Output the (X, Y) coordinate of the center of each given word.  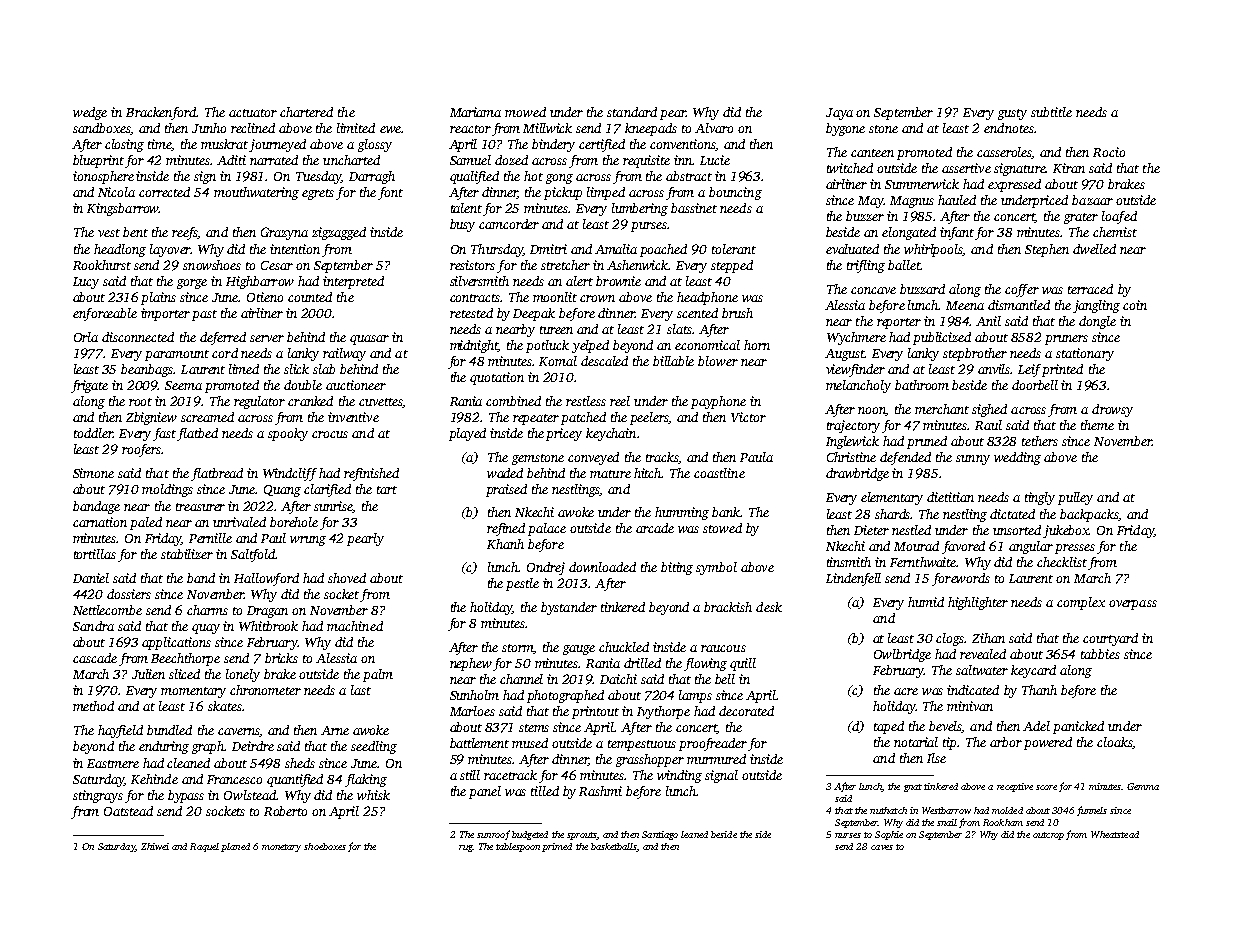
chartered (306, 112)
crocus (330, 434)
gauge (579, 650)
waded (505, 473)
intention (295, 249)
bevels (945, 727)
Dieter (871, 530)
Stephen (1047, 250)
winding (679, 776)
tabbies (1100, 654)
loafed (1119, 217)
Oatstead (128, 811)
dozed (511, 160)
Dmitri (548, 249)
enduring (164, 747)
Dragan (267, 612)
